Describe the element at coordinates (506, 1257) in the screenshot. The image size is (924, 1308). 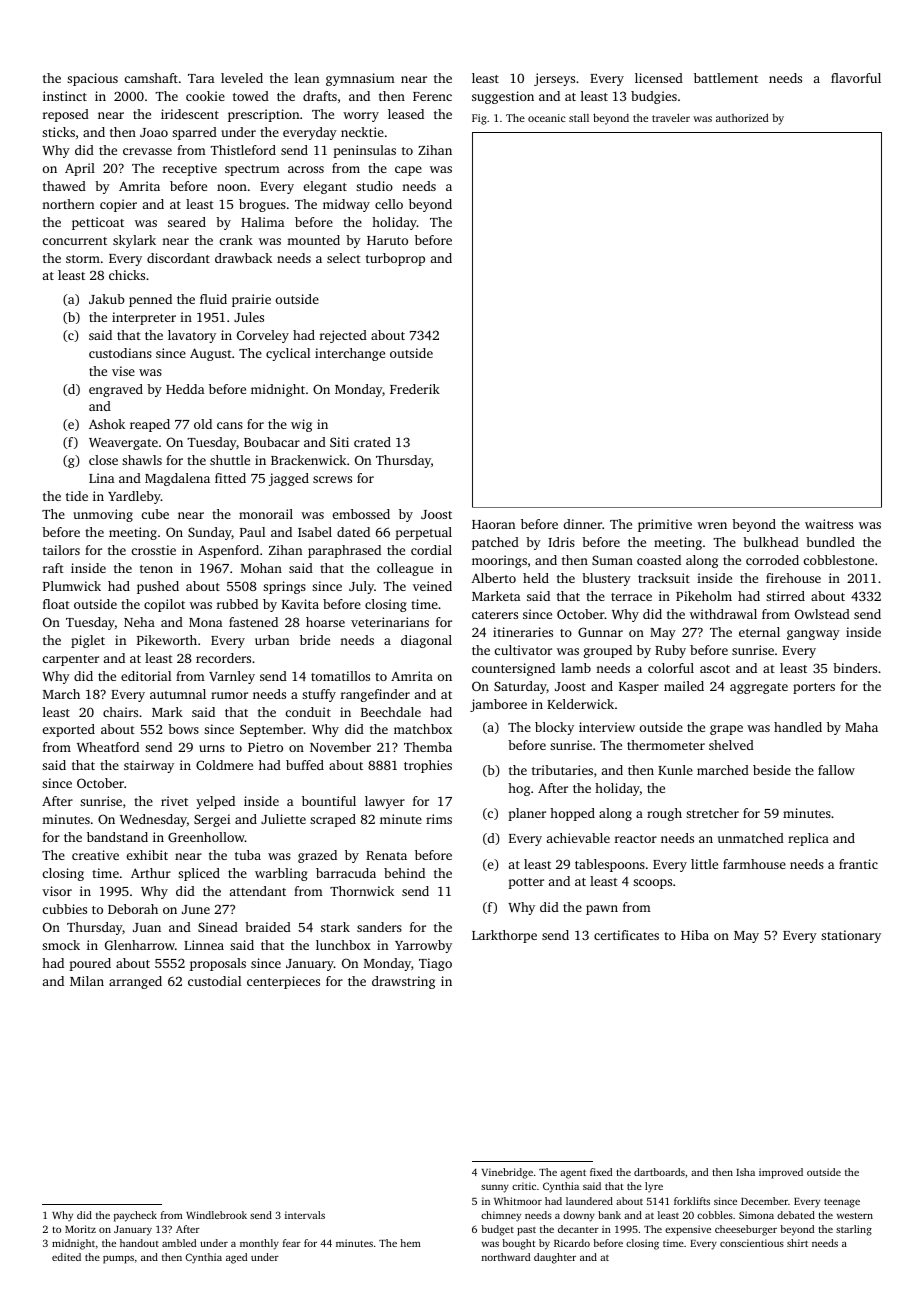
I see `northward` at that location.
